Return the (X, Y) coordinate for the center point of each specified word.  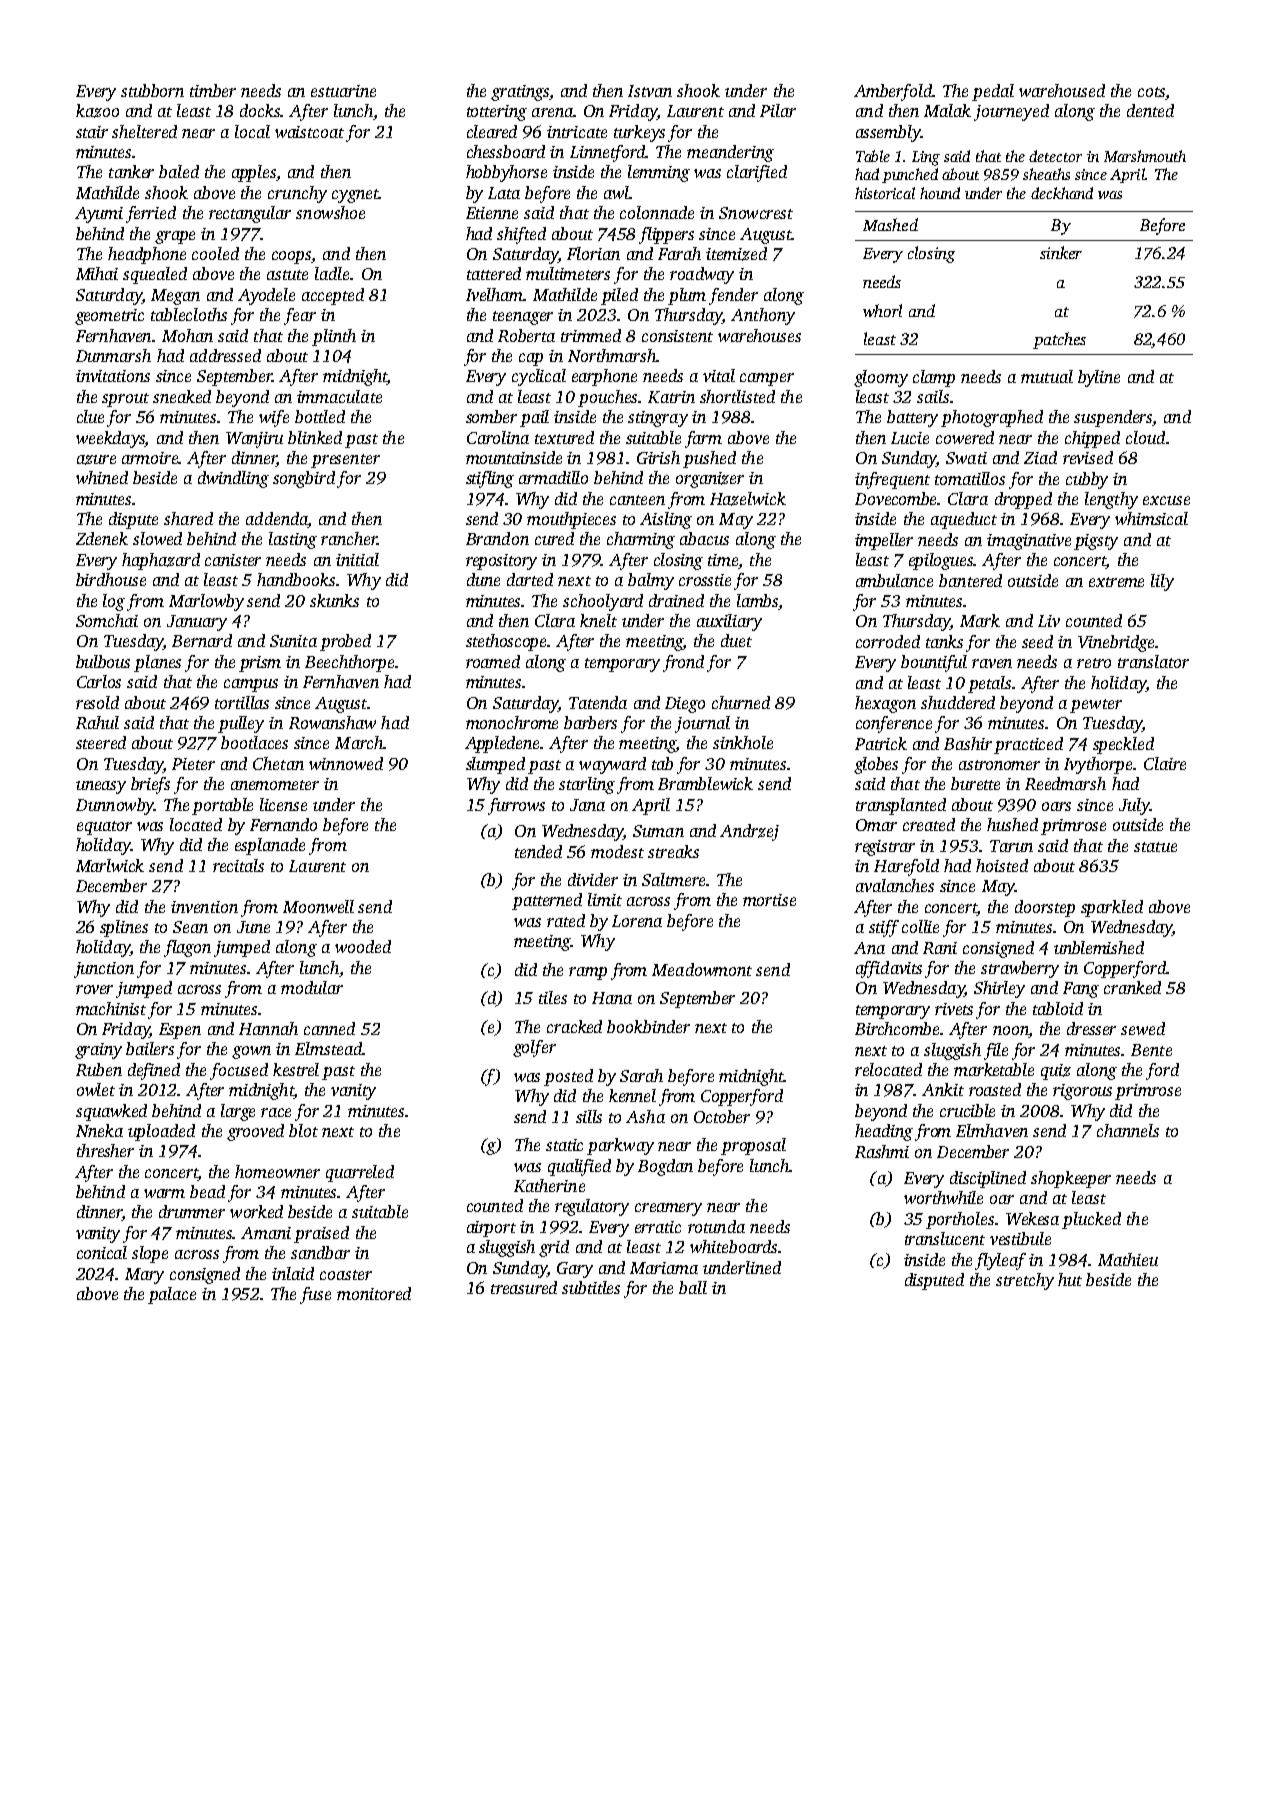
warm (164, 1193)
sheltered (144, 131)
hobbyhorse (506, 173)
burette (975, 783)
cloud (1145, 437)
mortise (769, 900)
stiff (884, 928)
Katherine (549, 1185)
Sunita (293, 641)
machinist (111, 1008)
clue (90, 416)
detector (1055, 156)
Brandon (497, 538)
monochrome (512, 722)
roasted (995, 1089)
